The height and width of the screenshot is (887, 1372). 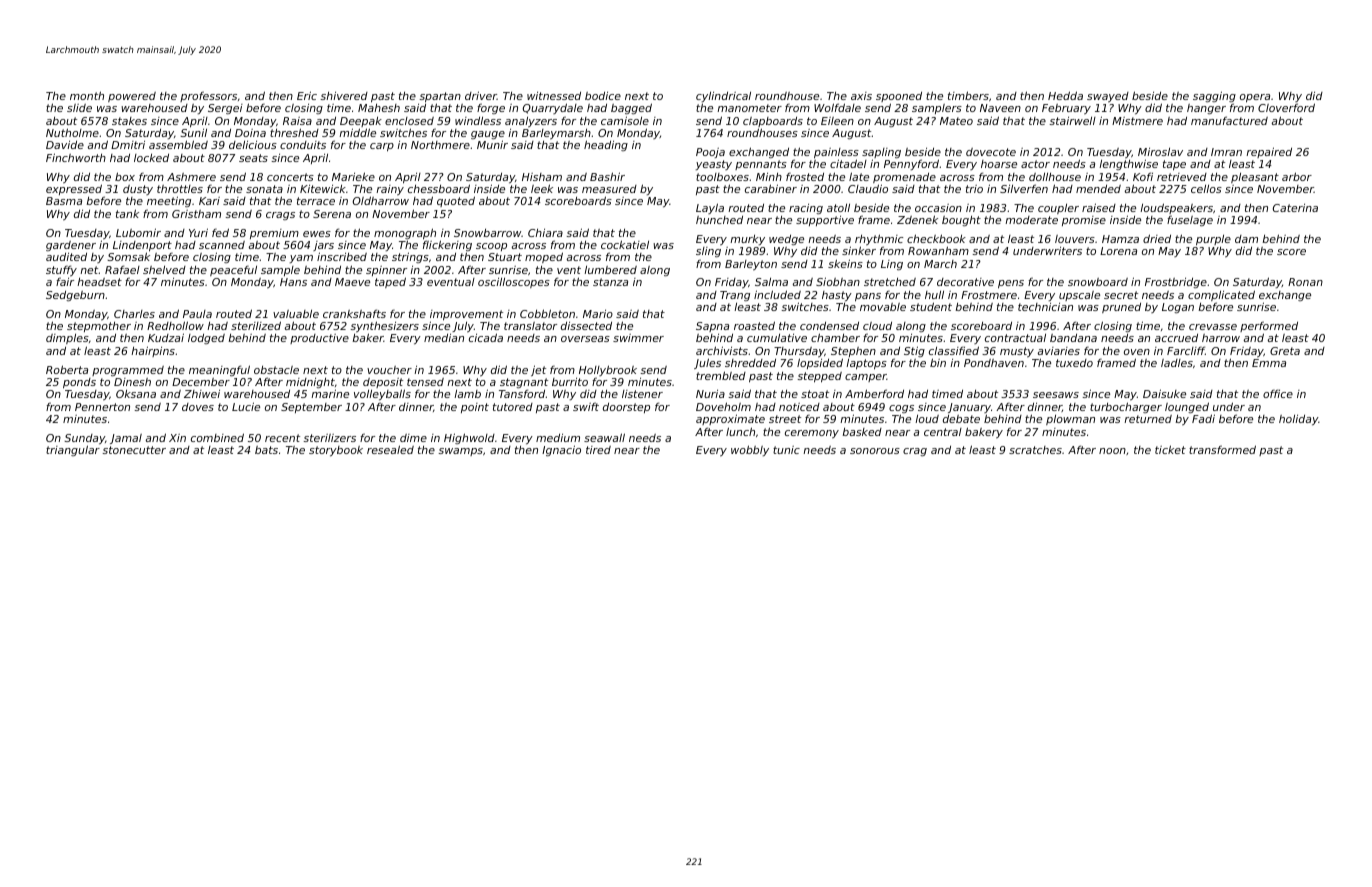 What do you see at coordinates (1137, 121) in the screenshot?
I see `Mistmere` at bounding box center [1137, 121].
